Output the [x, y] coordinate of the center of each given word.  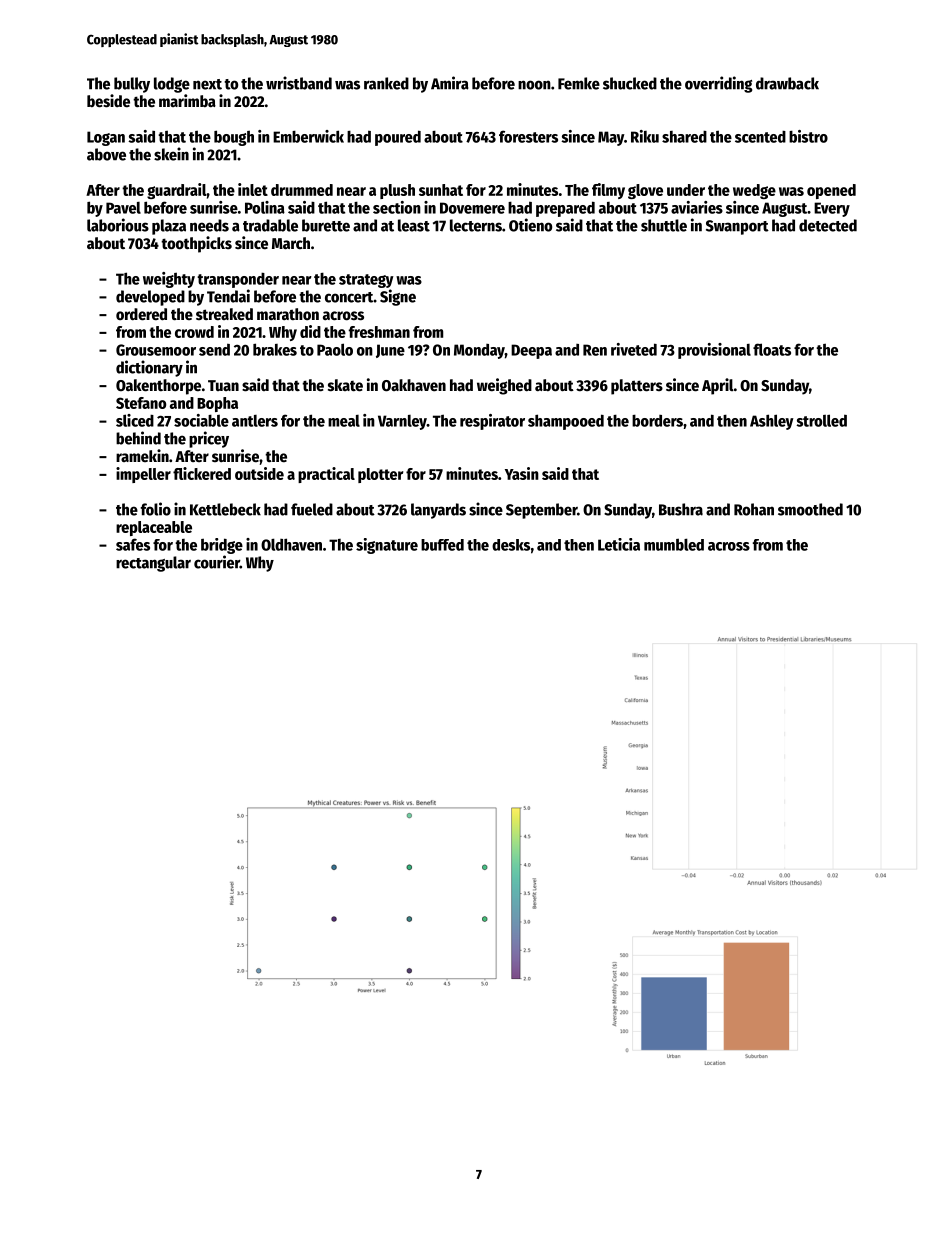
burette [326, 225]
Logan [106, 138]
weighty [169, 280]
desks [511, 545]
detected [828, 225]
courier [217, 562]
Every [832, 209]
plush [397, 191]
